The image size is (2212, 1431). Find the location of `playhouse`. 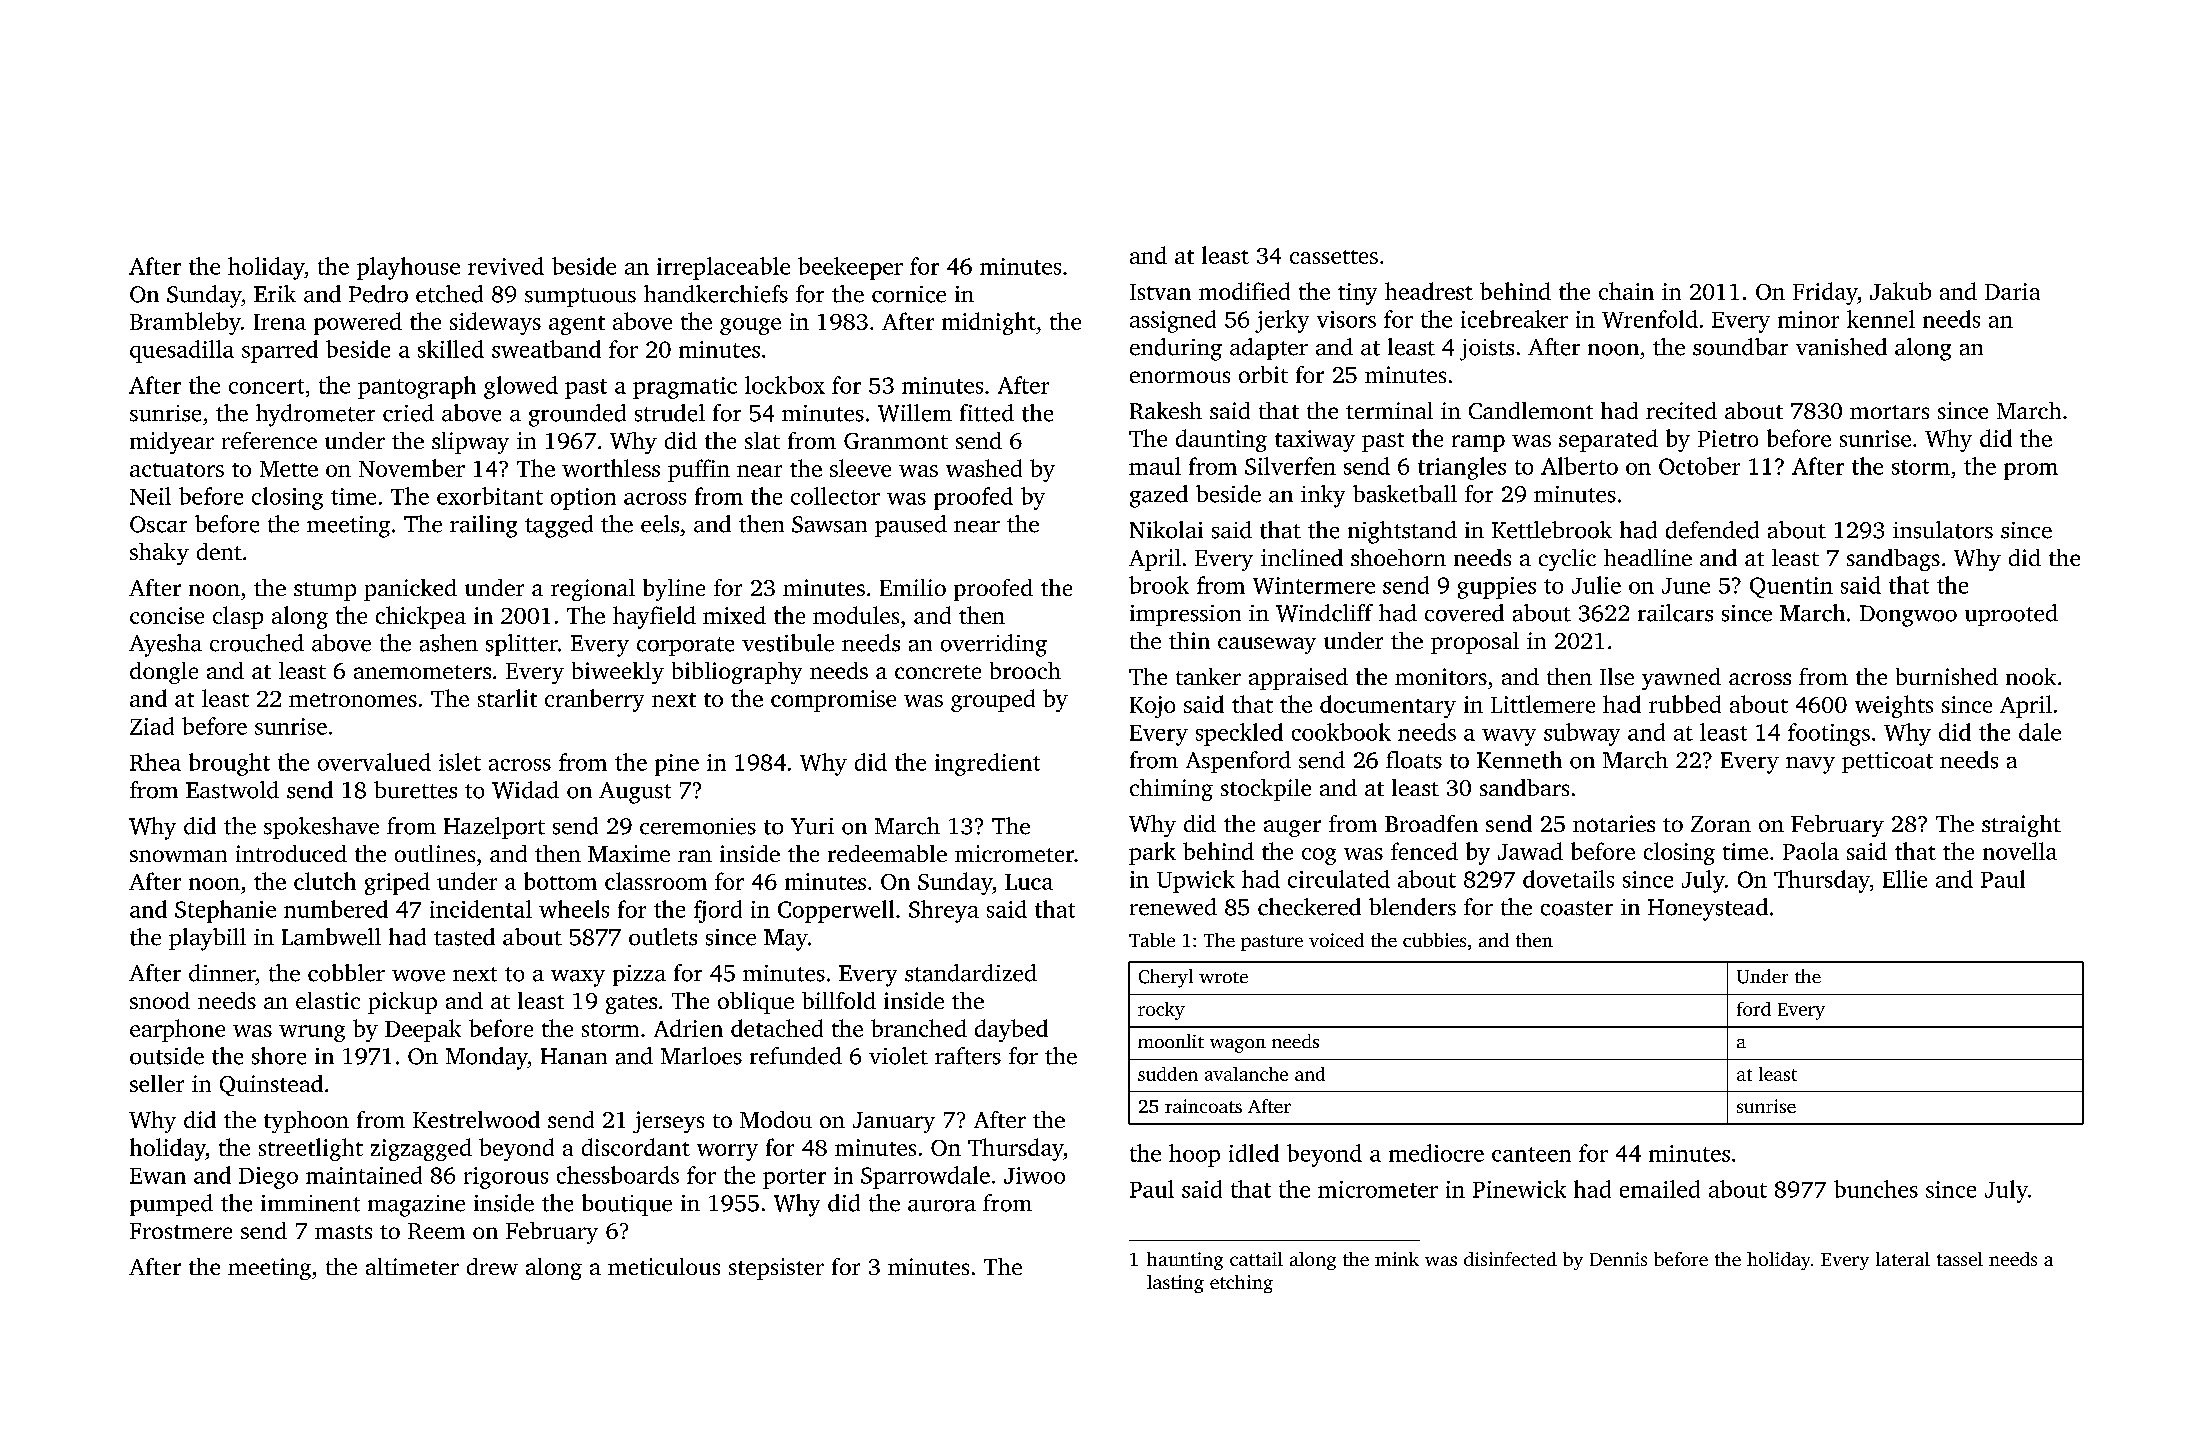

playhouse is located at coordinates (408, 268).
